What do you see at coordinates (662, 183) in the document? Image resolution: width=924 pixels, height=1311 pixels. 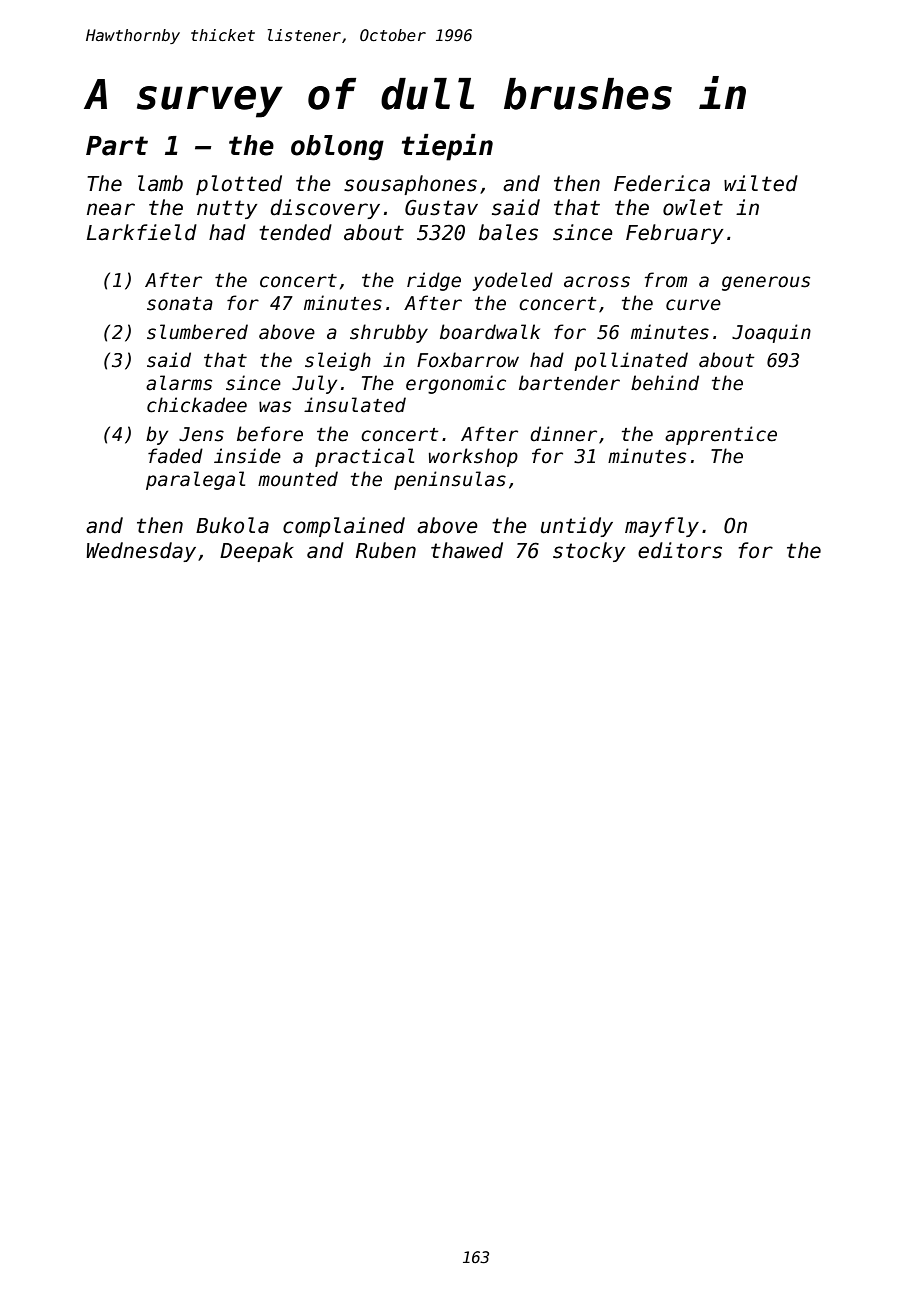 I see `Federica` at bounding box center [662, 183].
